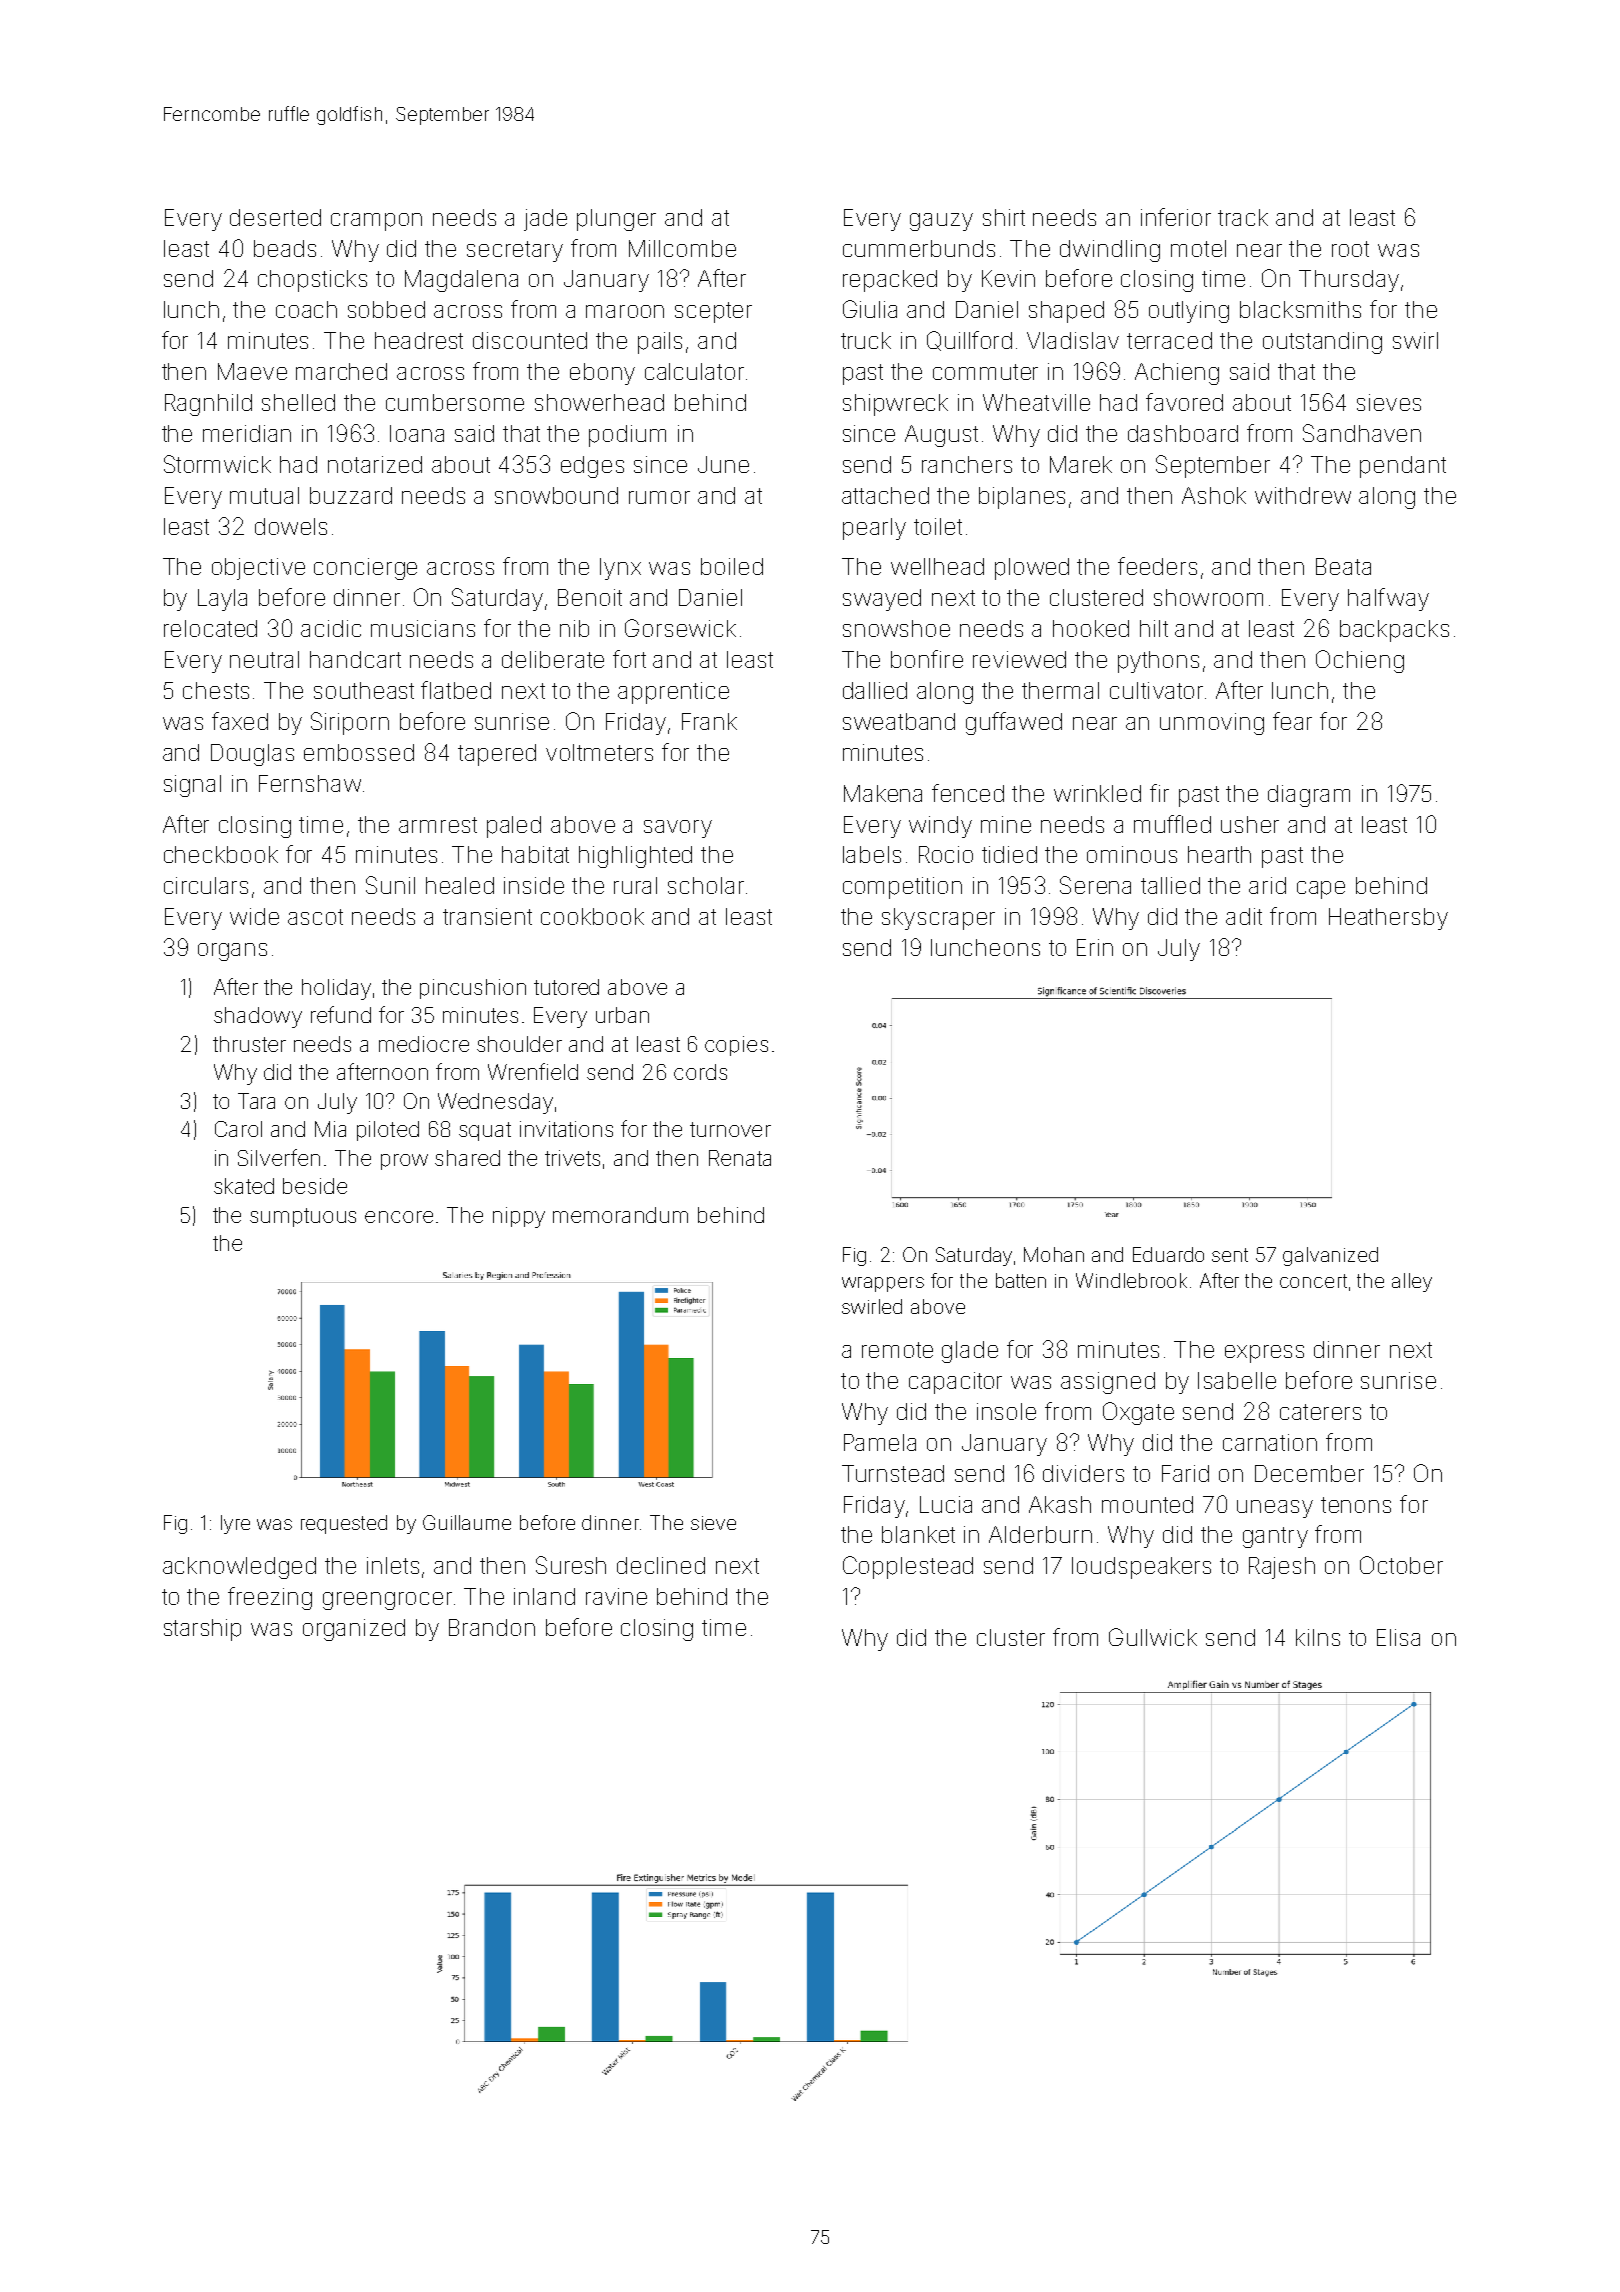 The width and height of the screenshot is (1620, 2292). What do you see at coordinates (388, 1131) in the screenshot?
I see `piloted` at bounding box center [388, 1131].
